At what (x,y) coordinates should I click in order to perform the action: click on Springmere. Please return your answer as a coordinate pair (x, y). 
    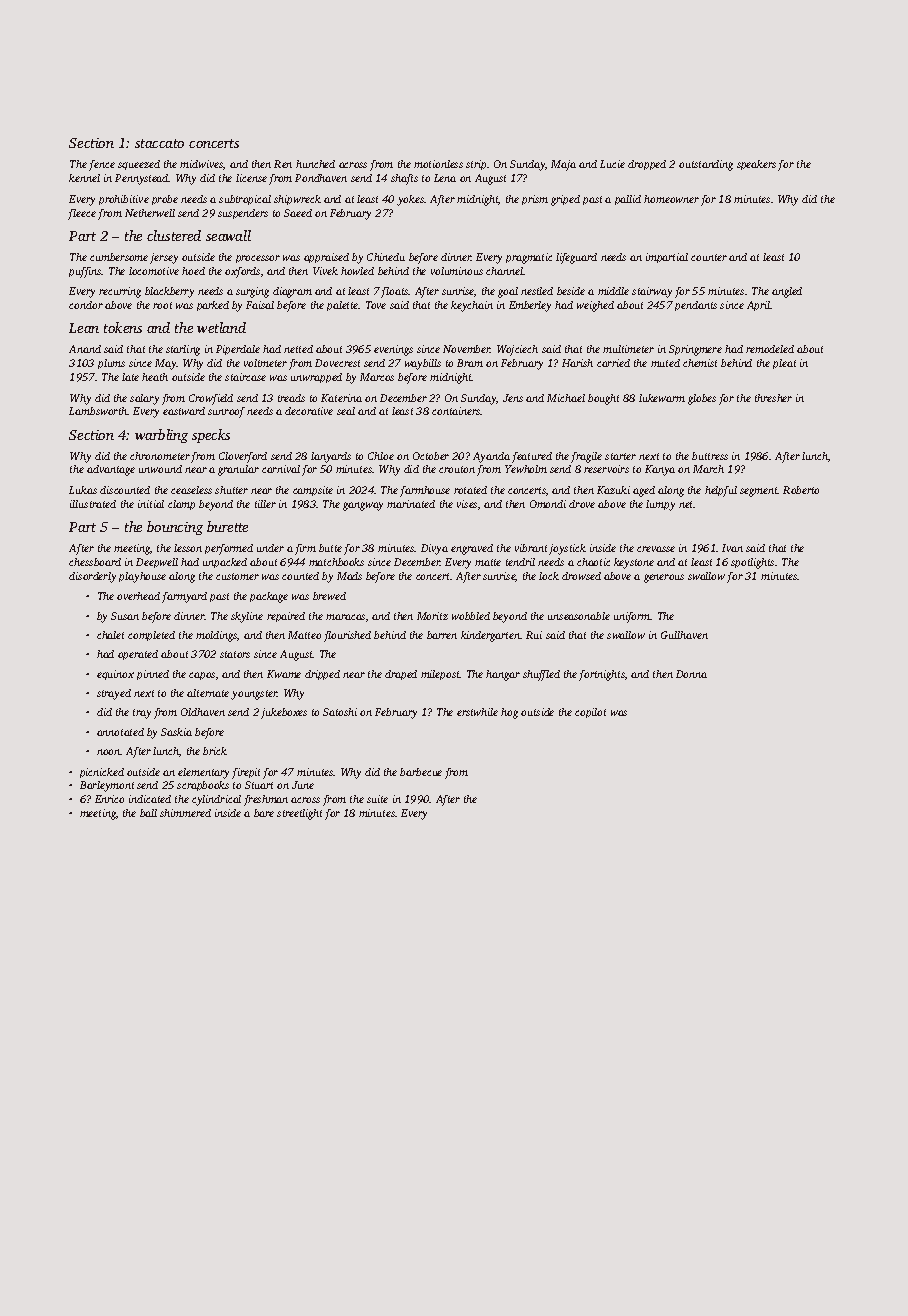
    Looking at the image, I should click on (695, 350).
